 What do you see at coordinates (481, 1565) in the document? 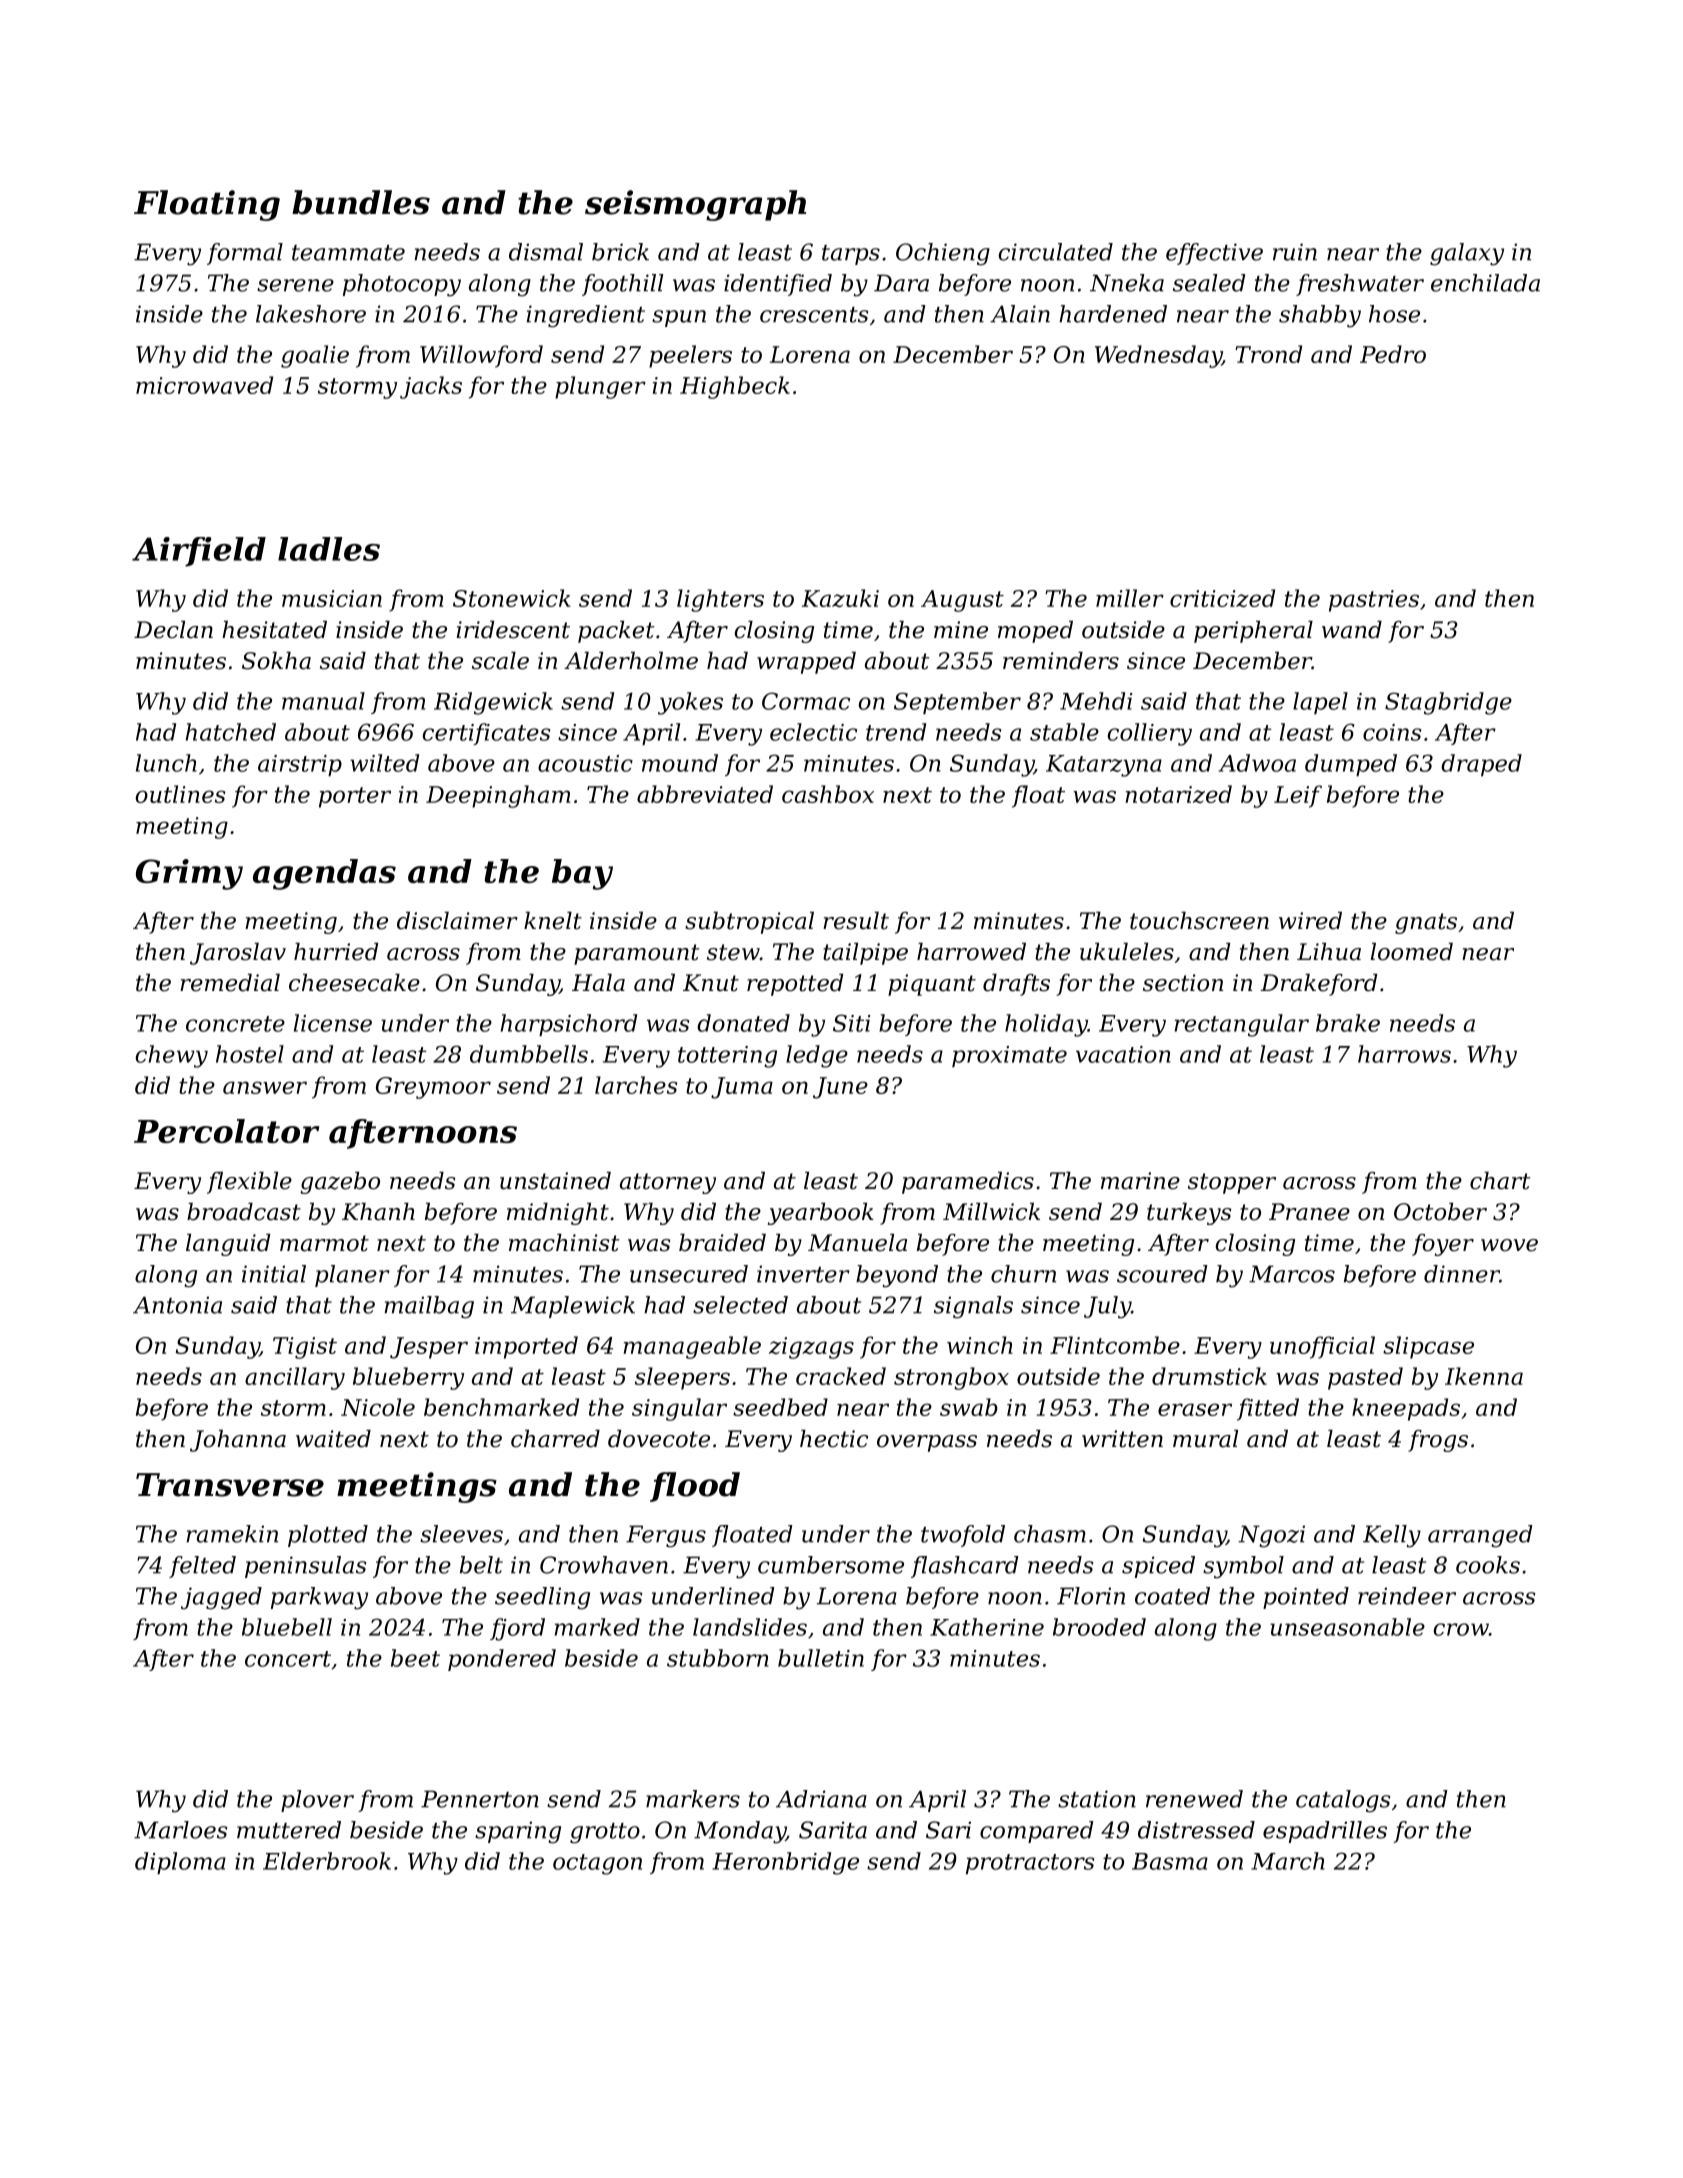
I see `belt` at bounding box center [481, 1565].
